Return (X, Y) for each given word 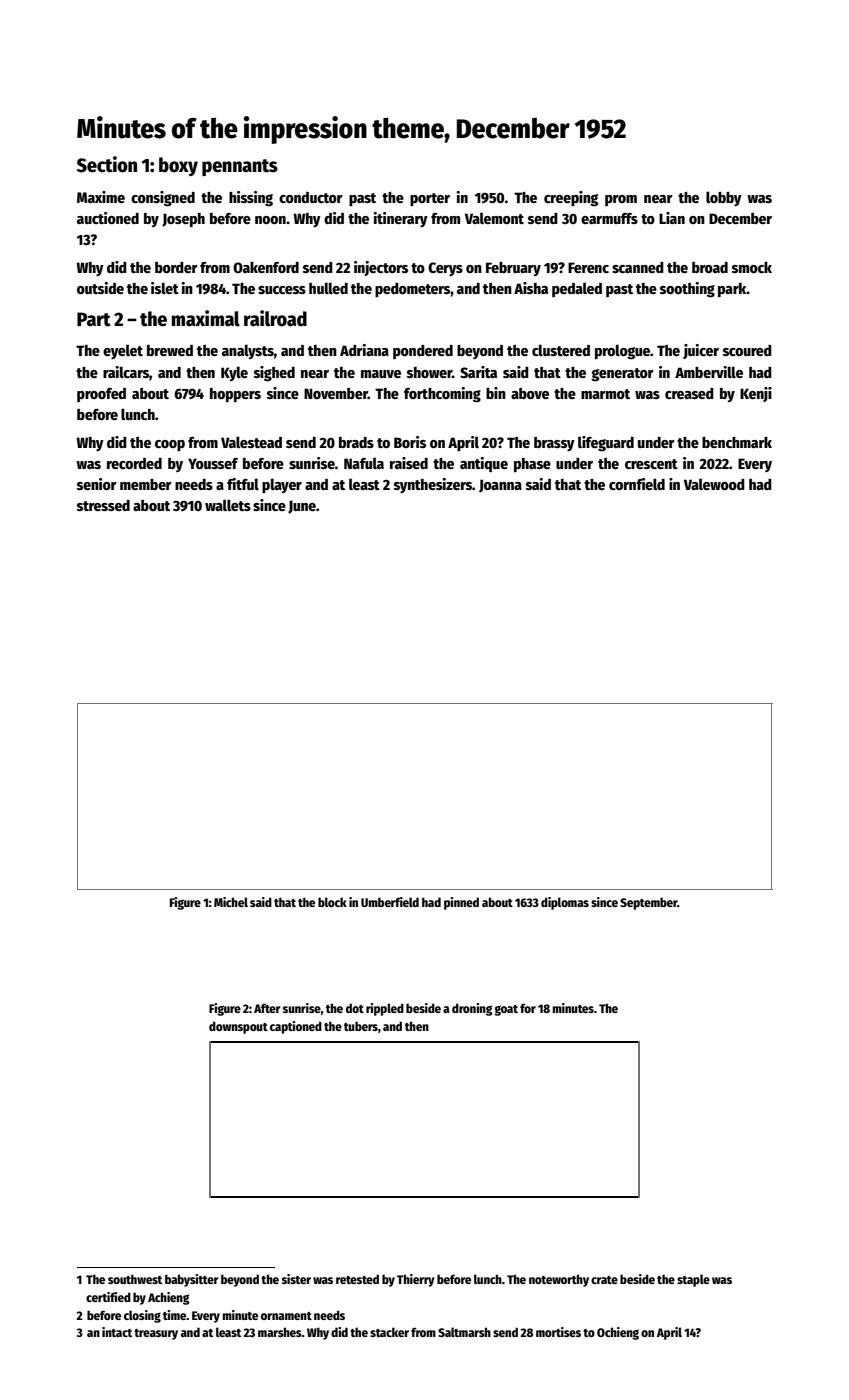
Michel (231, 902)
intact (117, 1332)
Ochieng (618, 1333)
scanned (638, 267)
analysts (248, 351)
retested (357, 1279)
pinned (461, 903)
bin (496, 393)
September (648, 903)
